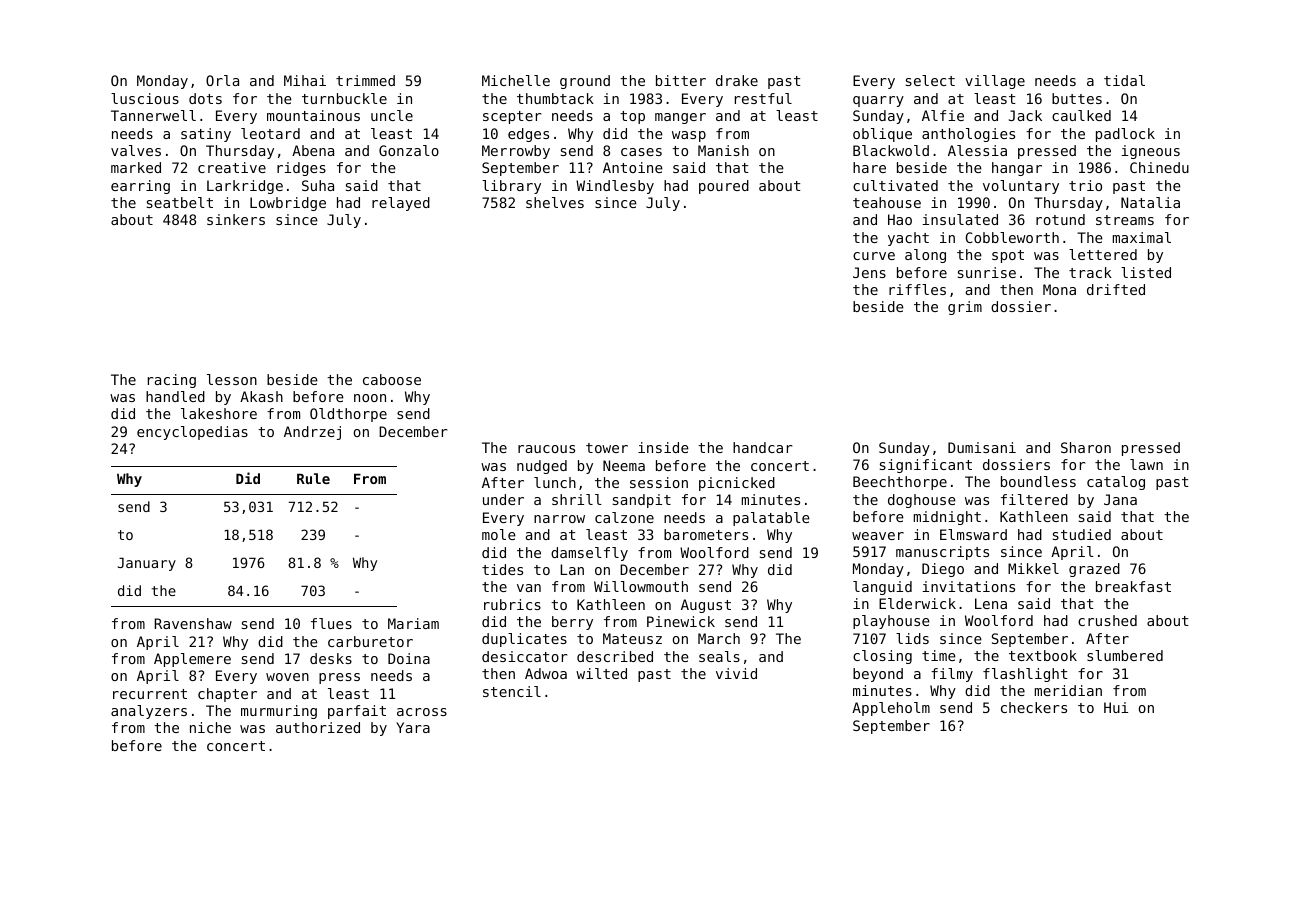 This image has height=924, width=1308. Describe the element at coordinates (878, 101) in the image. I see `quarry` at that location.
